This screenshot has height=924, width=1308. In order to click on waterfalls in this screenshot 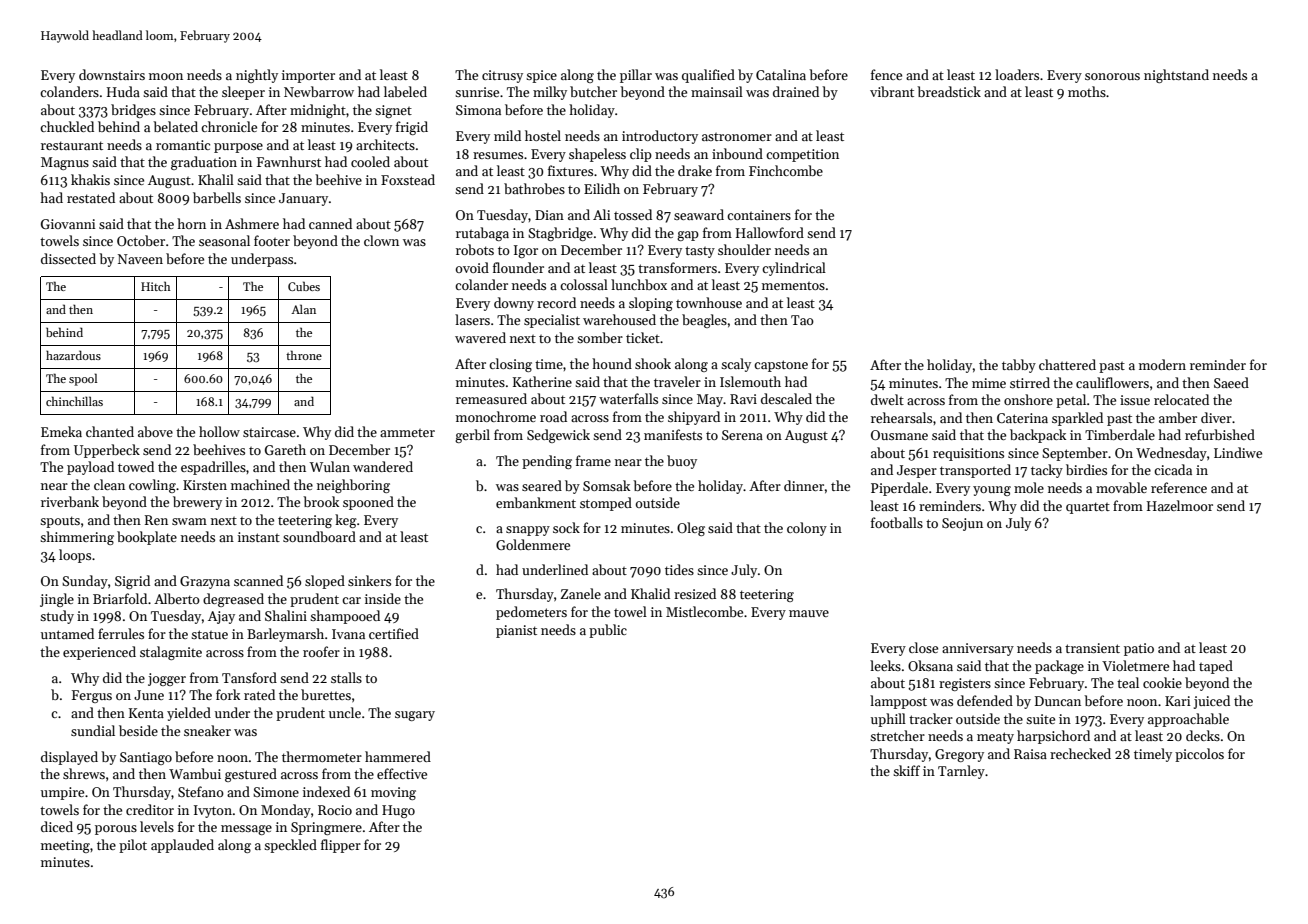, I will do `click(628, 398)`.
